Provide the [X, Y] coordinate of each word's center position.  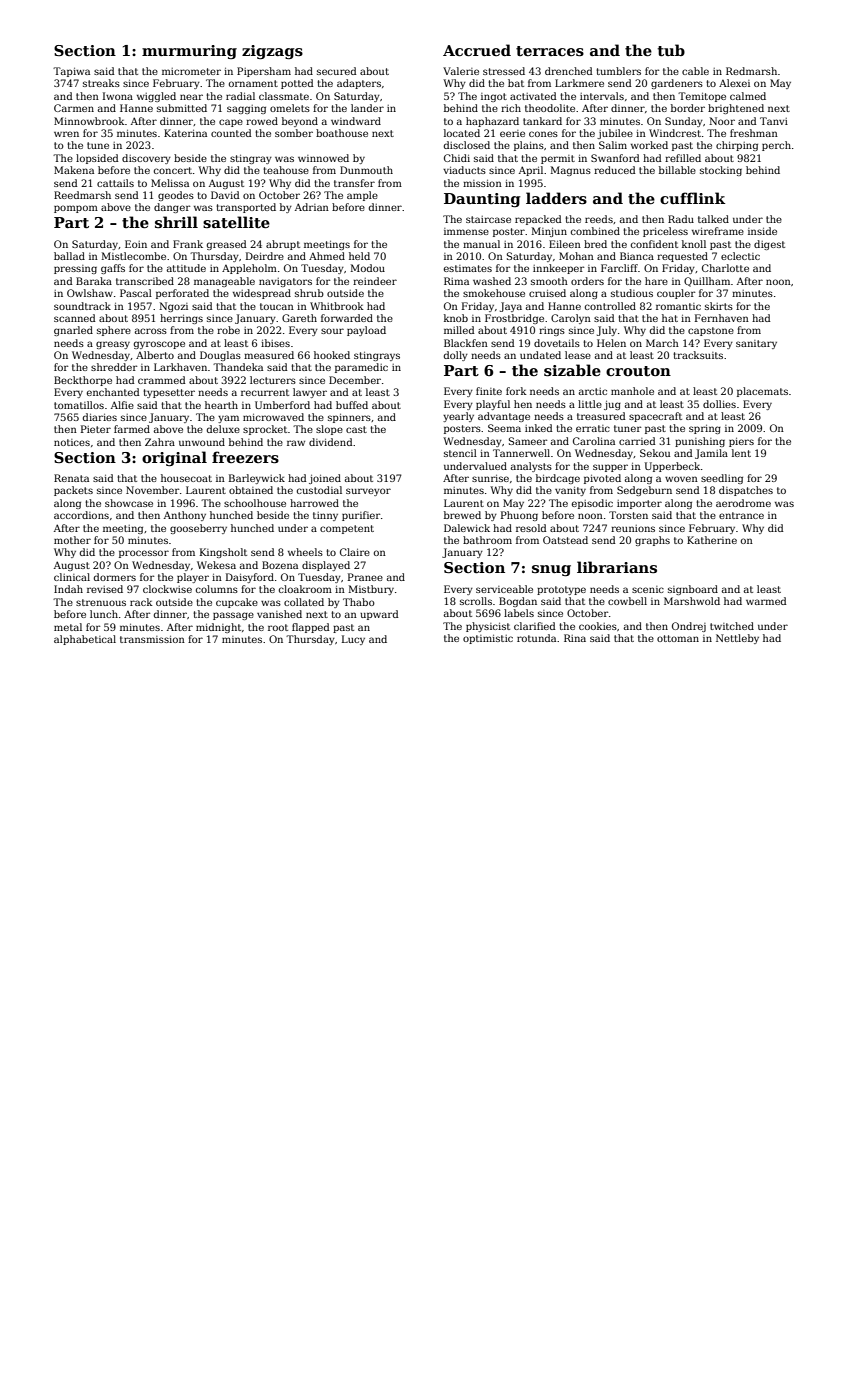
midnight [218, 628]
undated [540, 355]
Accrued [477, 50]
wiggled [156, 97]
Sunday [684, 122]
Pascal [136, 293]
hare [656, 281]
